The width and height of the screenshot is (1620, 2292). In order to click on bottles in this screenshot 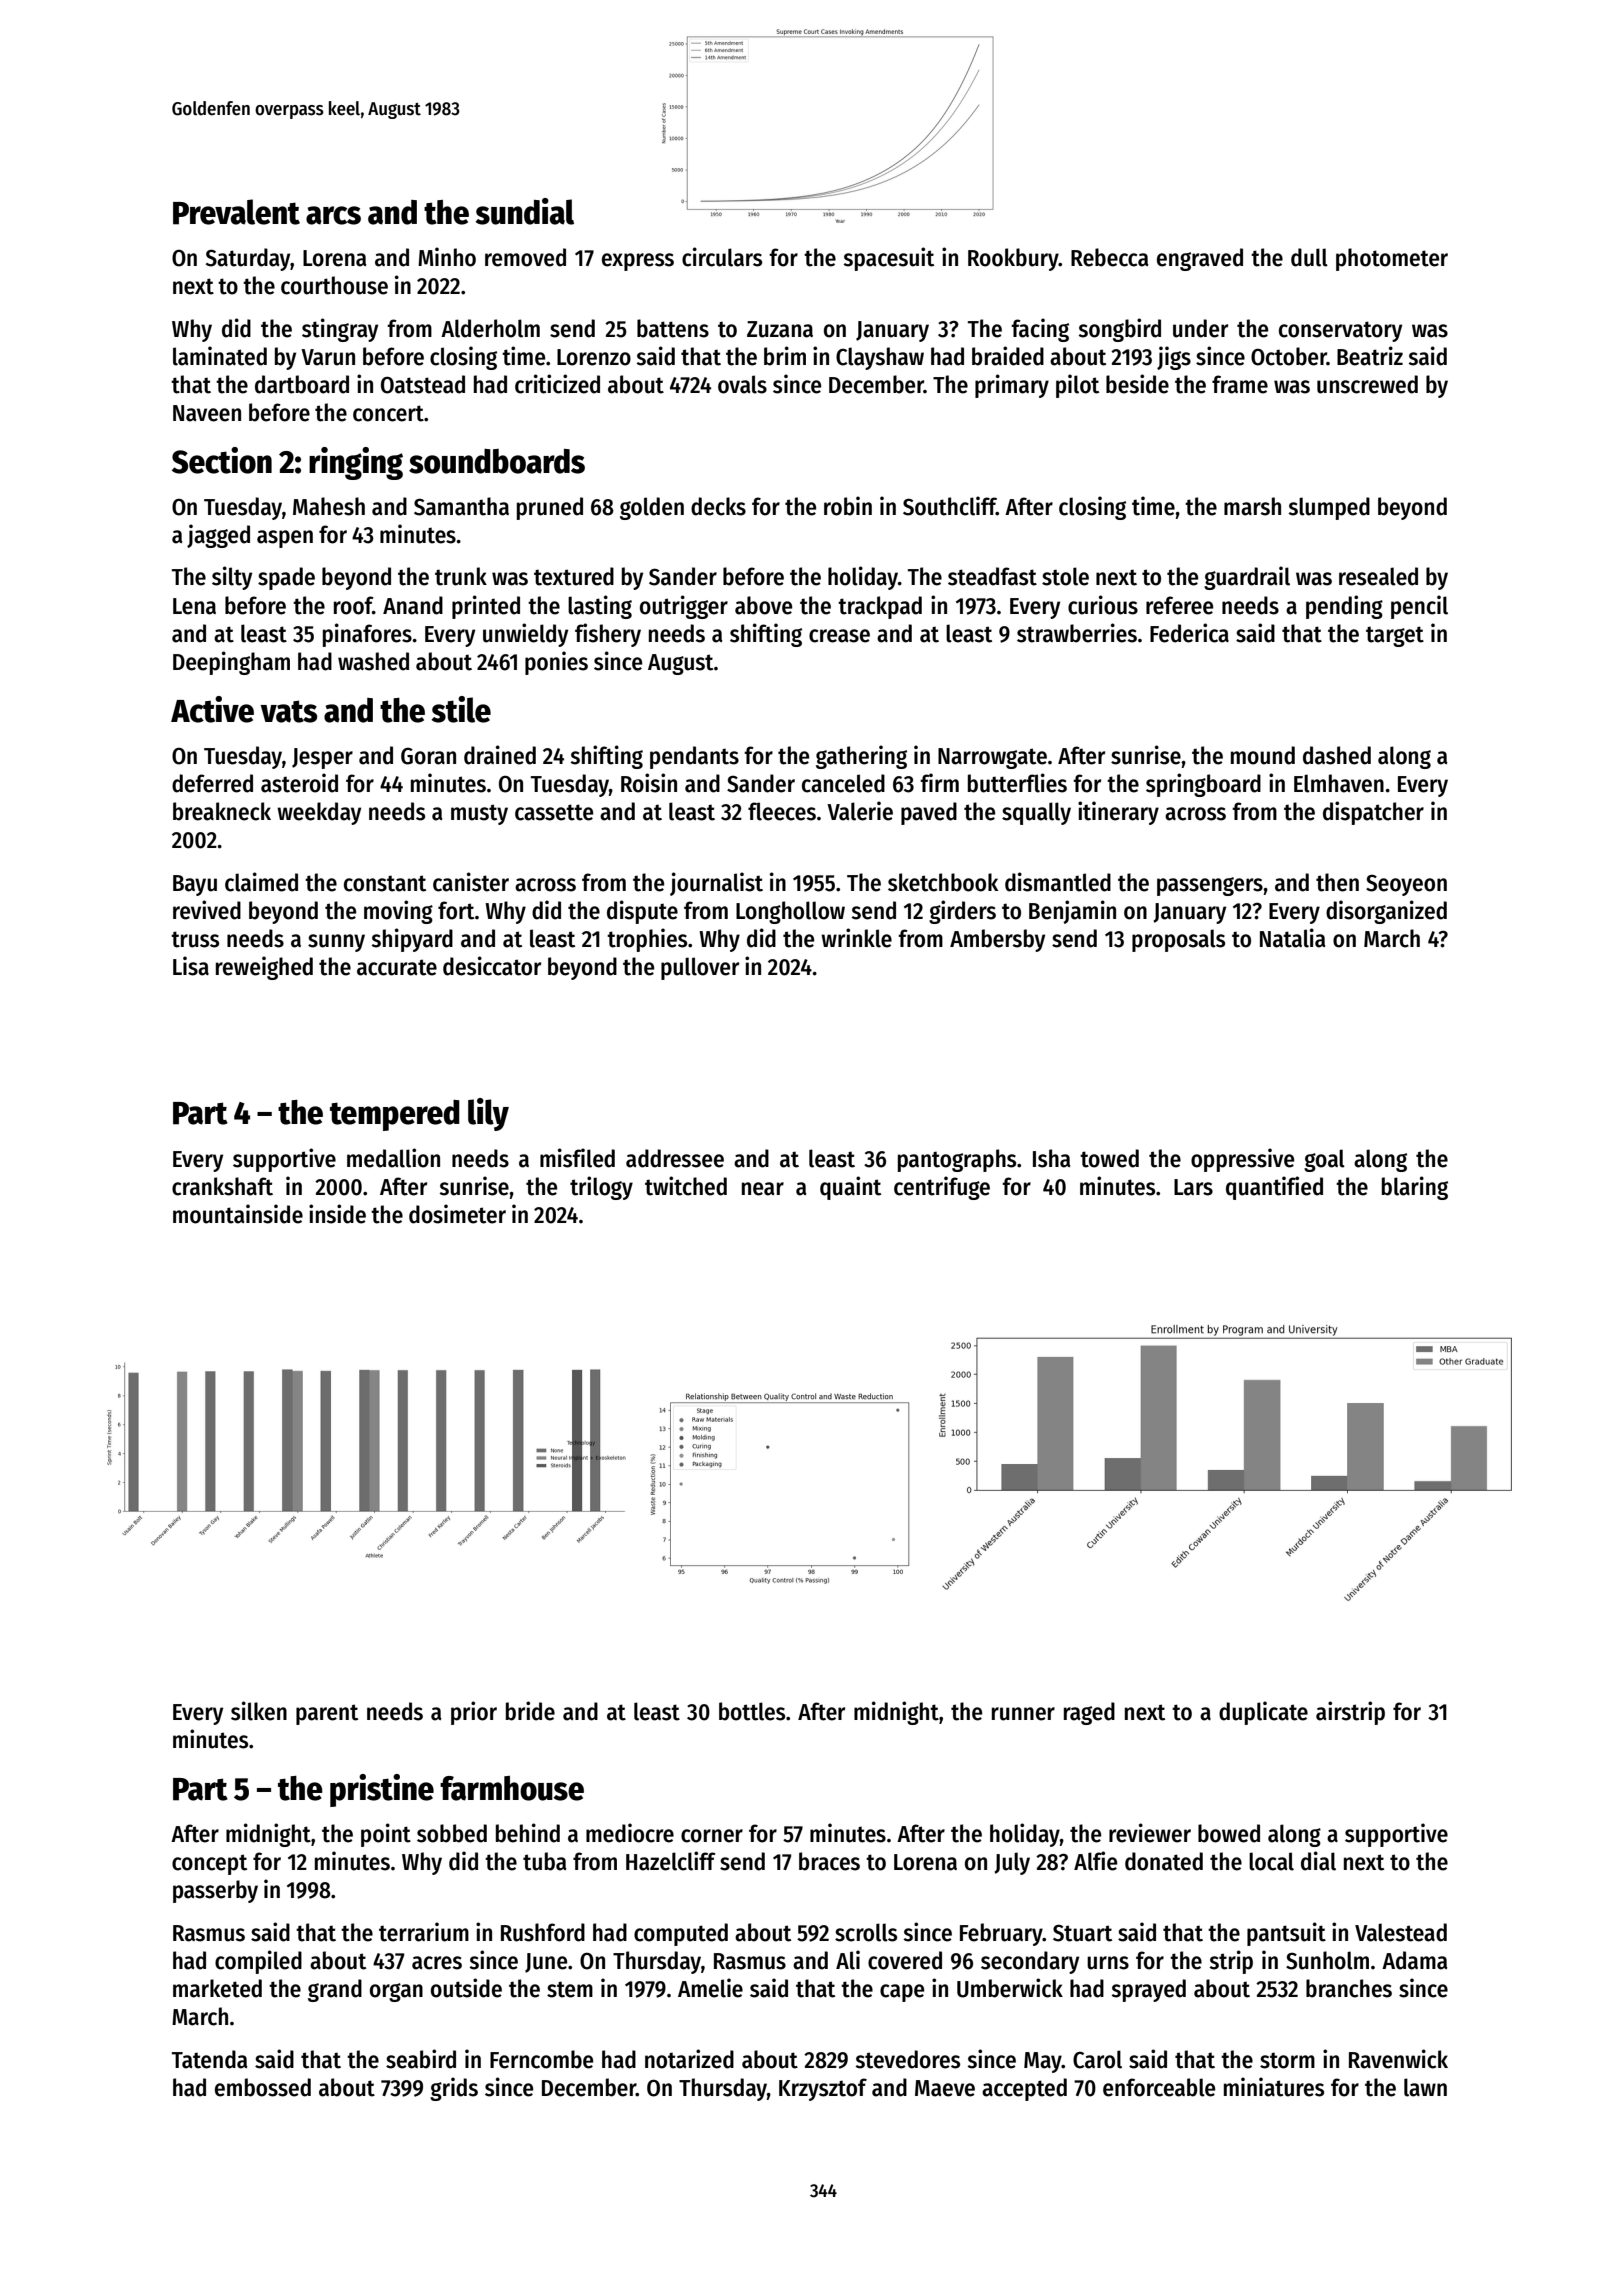, I will do `click(752, 1711)`.
